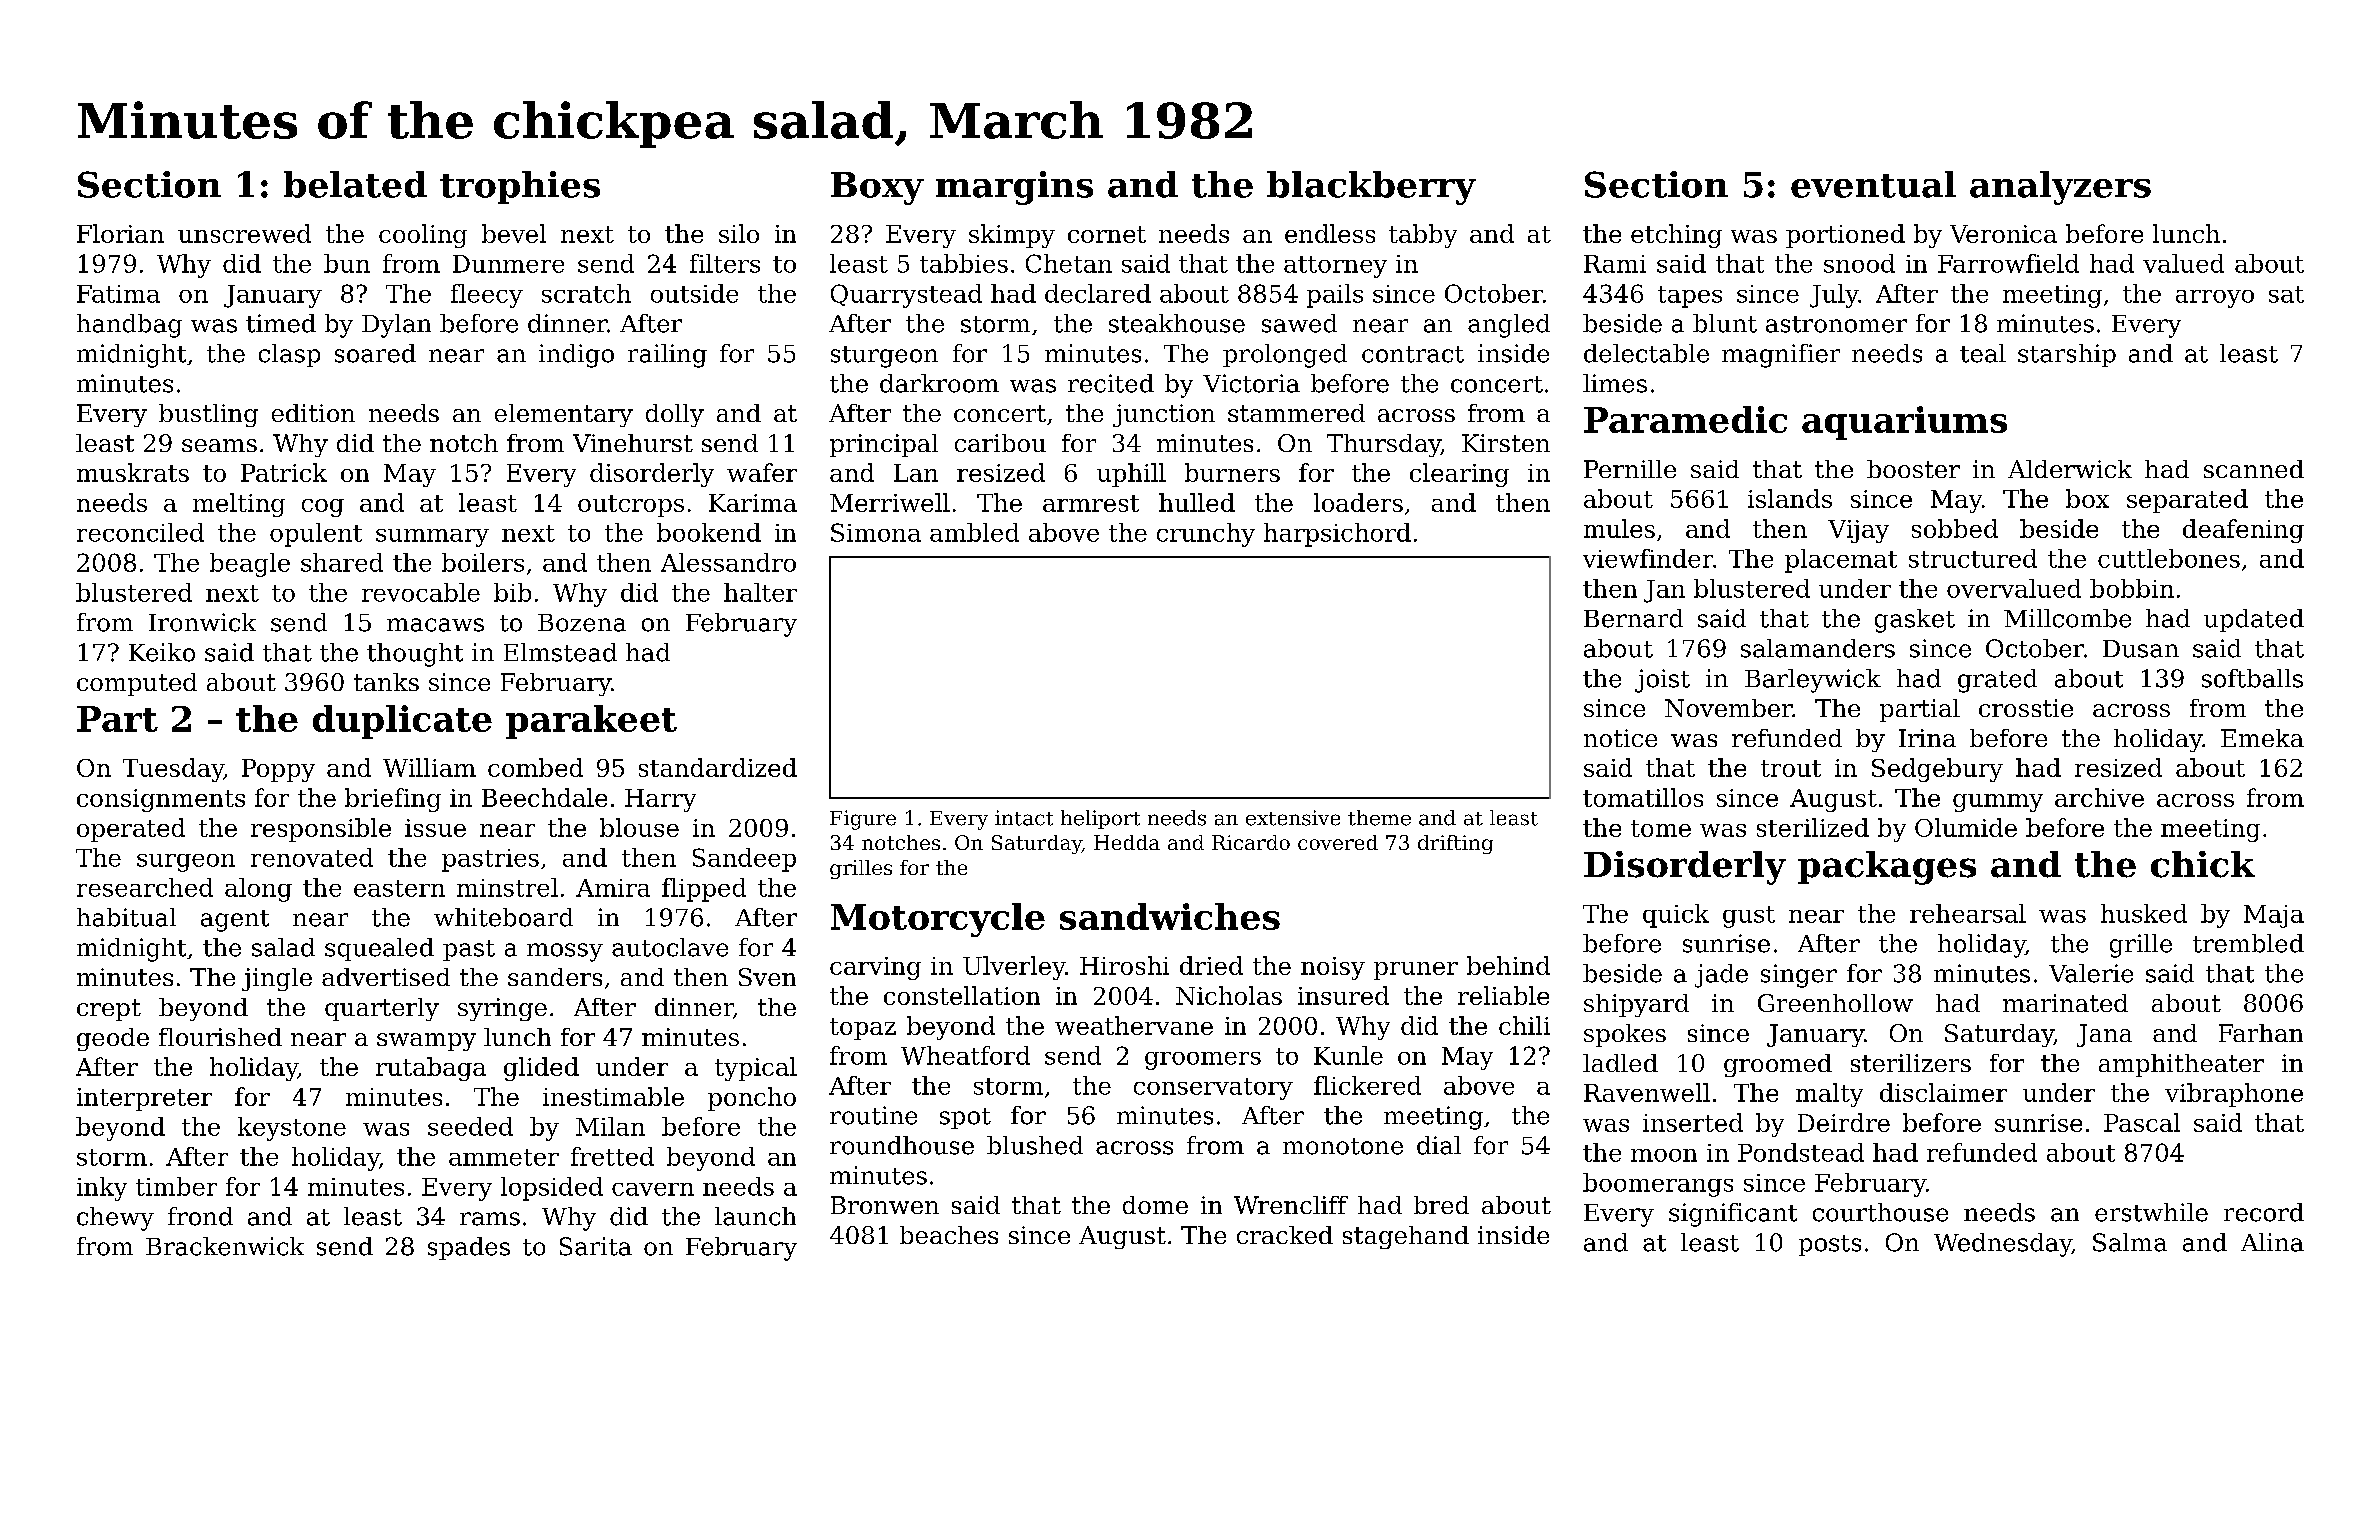 The height and width of the screenshot is (1540, 2380). Describe the element at coordinates (1406, 1237) in the screenshot. I see `stagehand` at that location.
